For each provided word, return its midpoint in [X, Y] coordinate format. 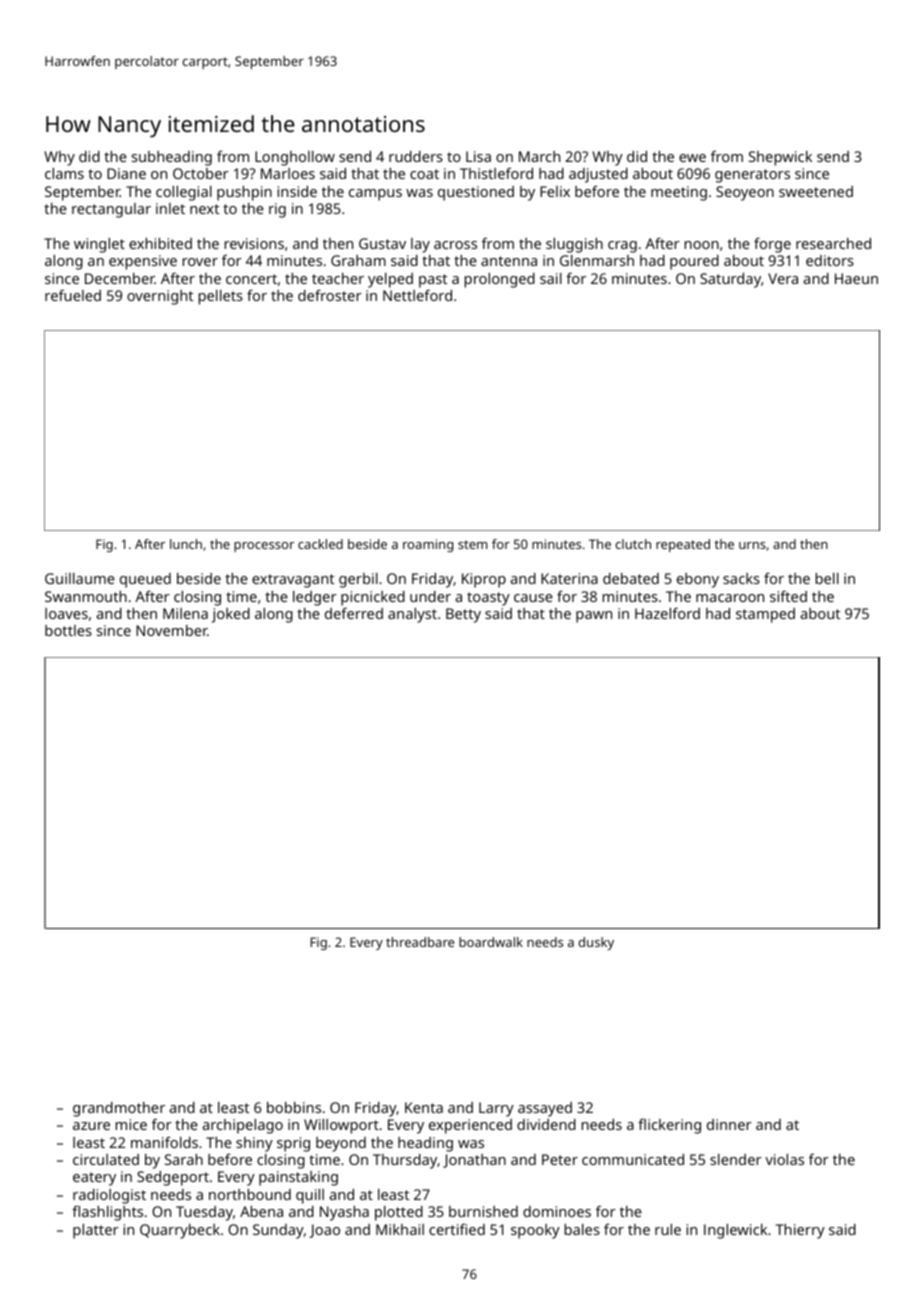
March [539, 156]
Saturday [730, 280]
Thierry [800, 1231]
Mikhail [400, 1229]
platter [96, 1231]
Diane [126, 173]
